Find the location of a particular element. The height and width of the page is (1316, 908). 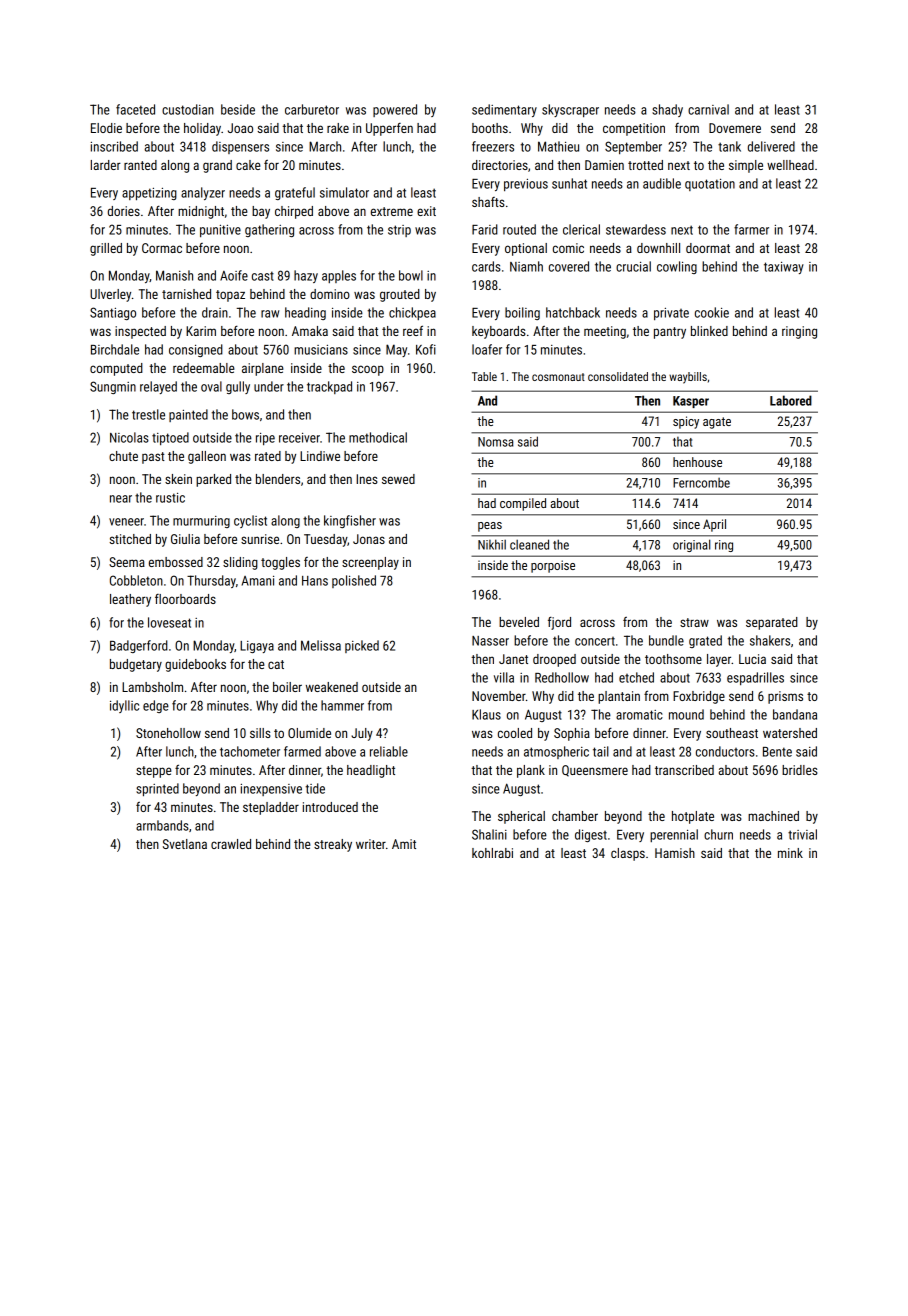

sedimentary is located at coordinates (504, 110).
